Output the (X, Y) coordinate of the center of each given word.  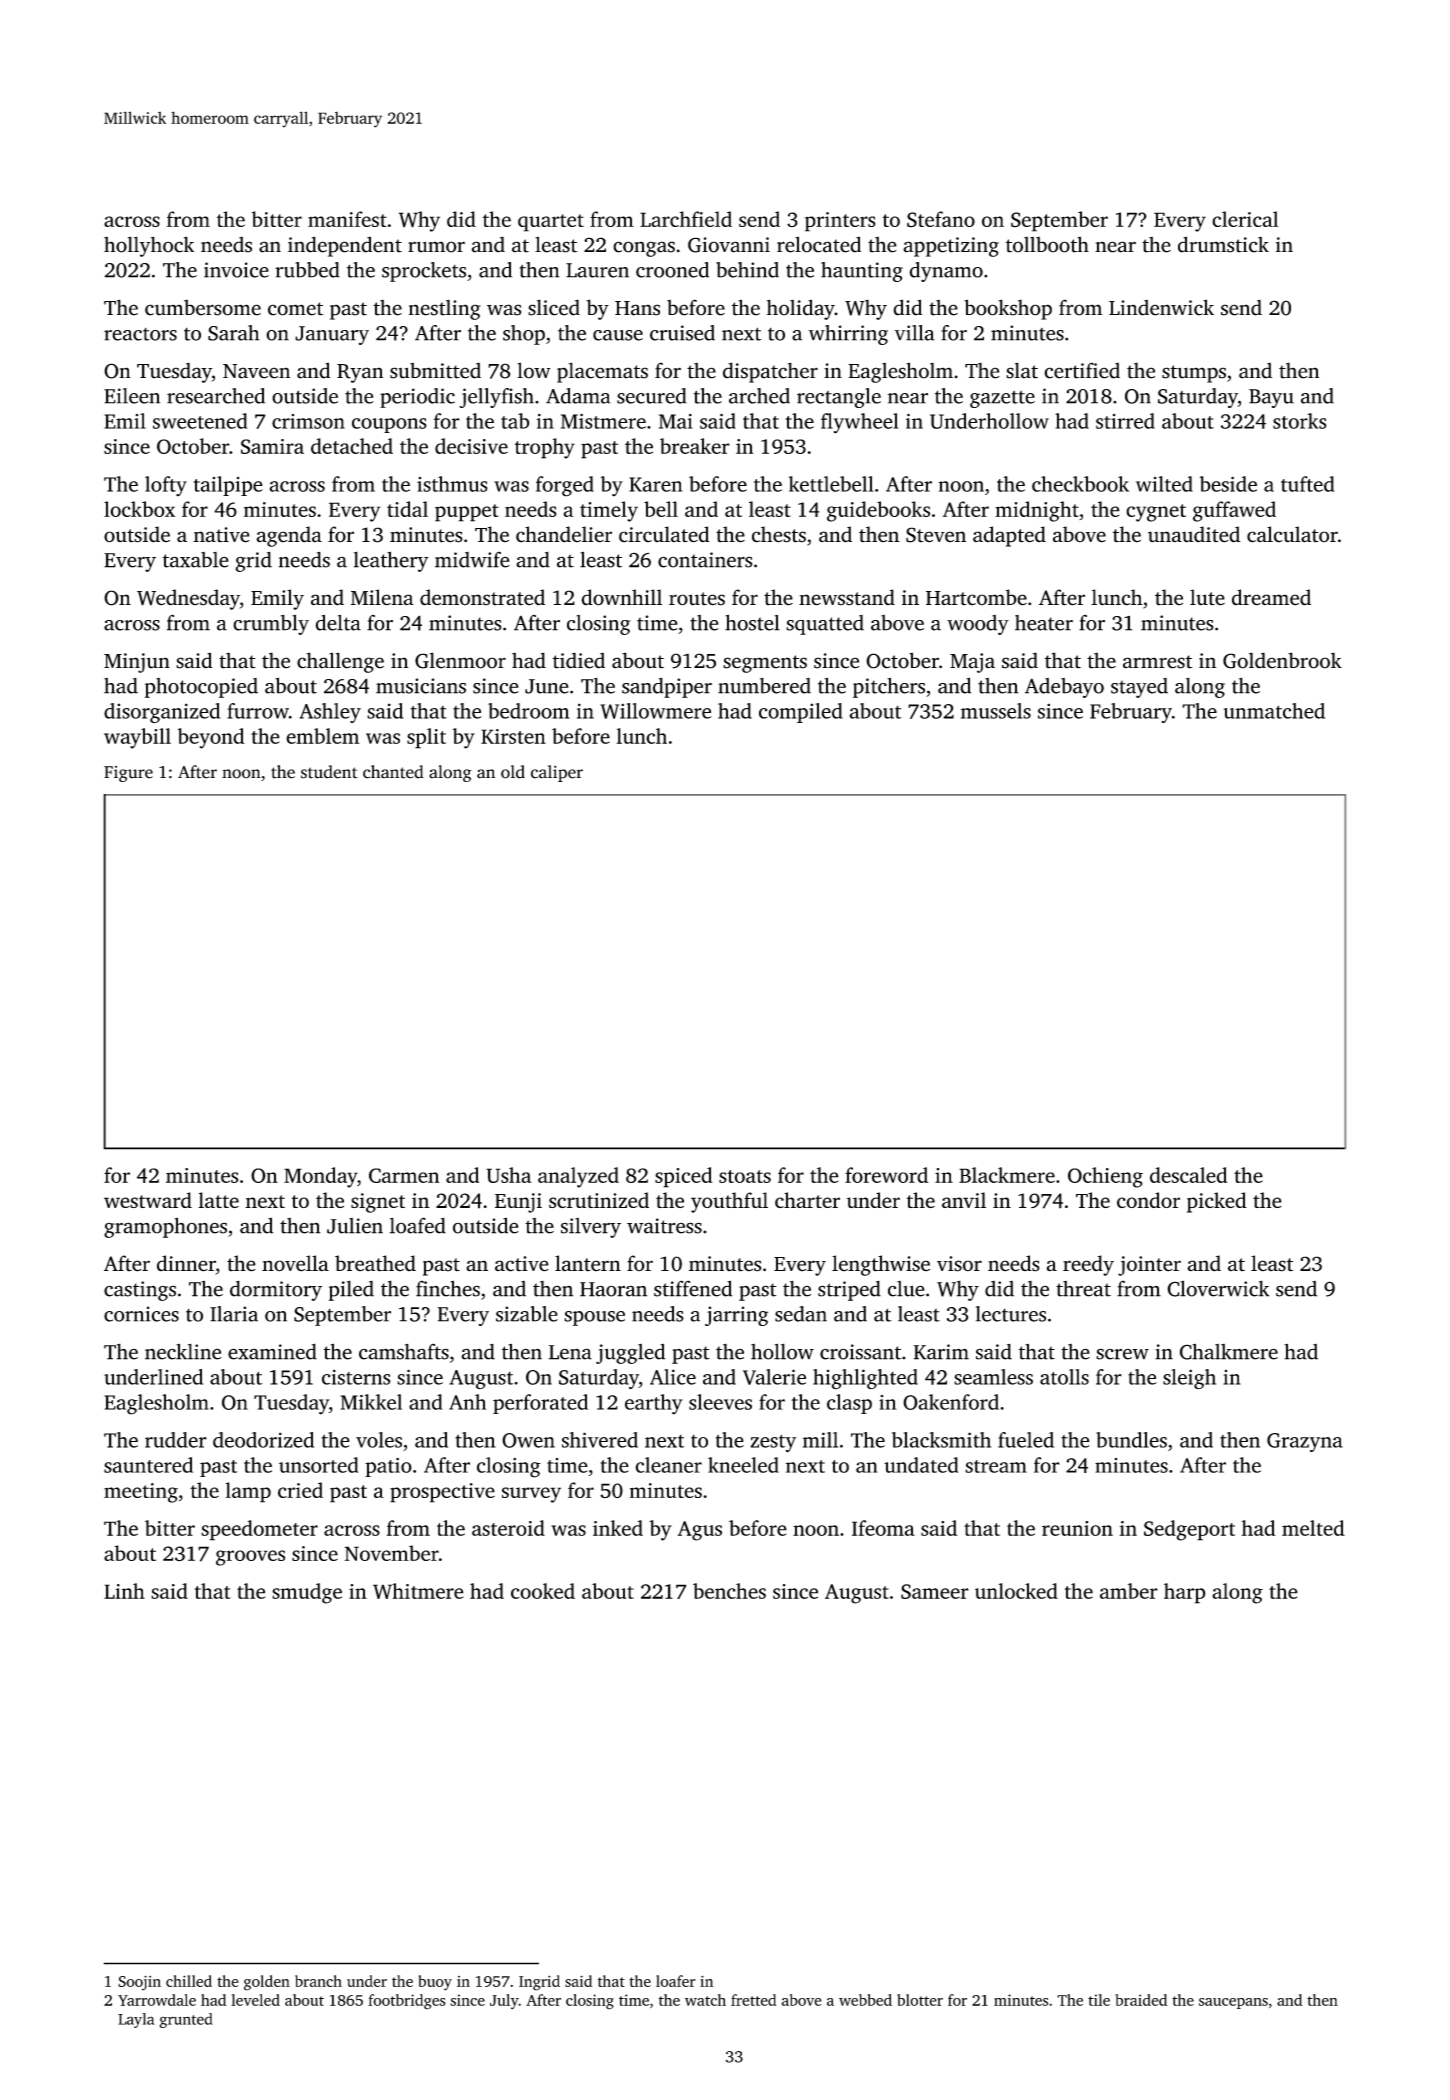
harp (1185, 1593)
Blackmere (1007, 1175)
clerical (1245, 219)
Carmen (404, 1175)
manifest (347, 219)
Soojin (139, 1983)
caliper (557, 773)
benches (729, 1591)
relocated (819, 244)
